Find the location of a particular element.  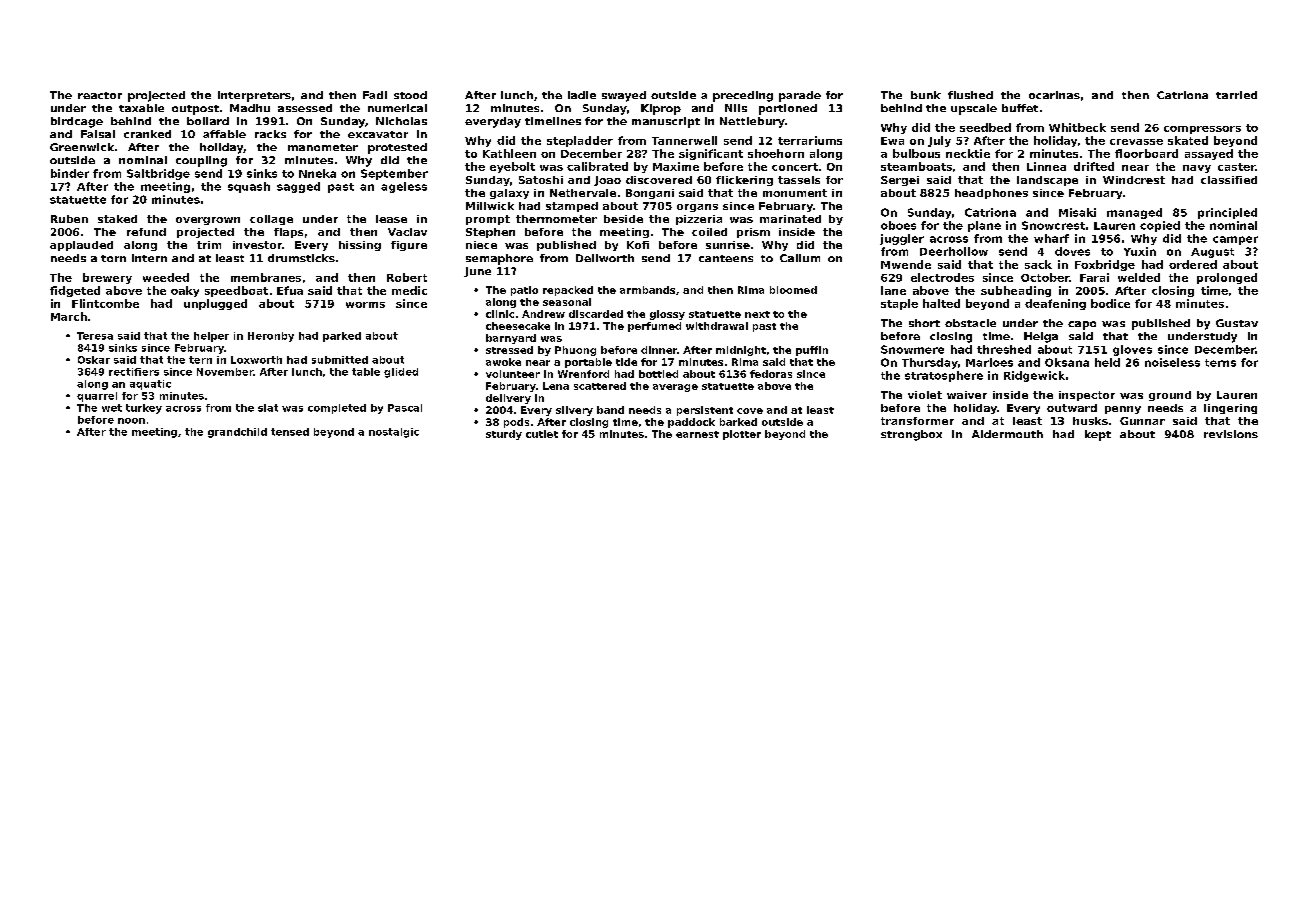

compressors is located at coordinates (1202, 130).
